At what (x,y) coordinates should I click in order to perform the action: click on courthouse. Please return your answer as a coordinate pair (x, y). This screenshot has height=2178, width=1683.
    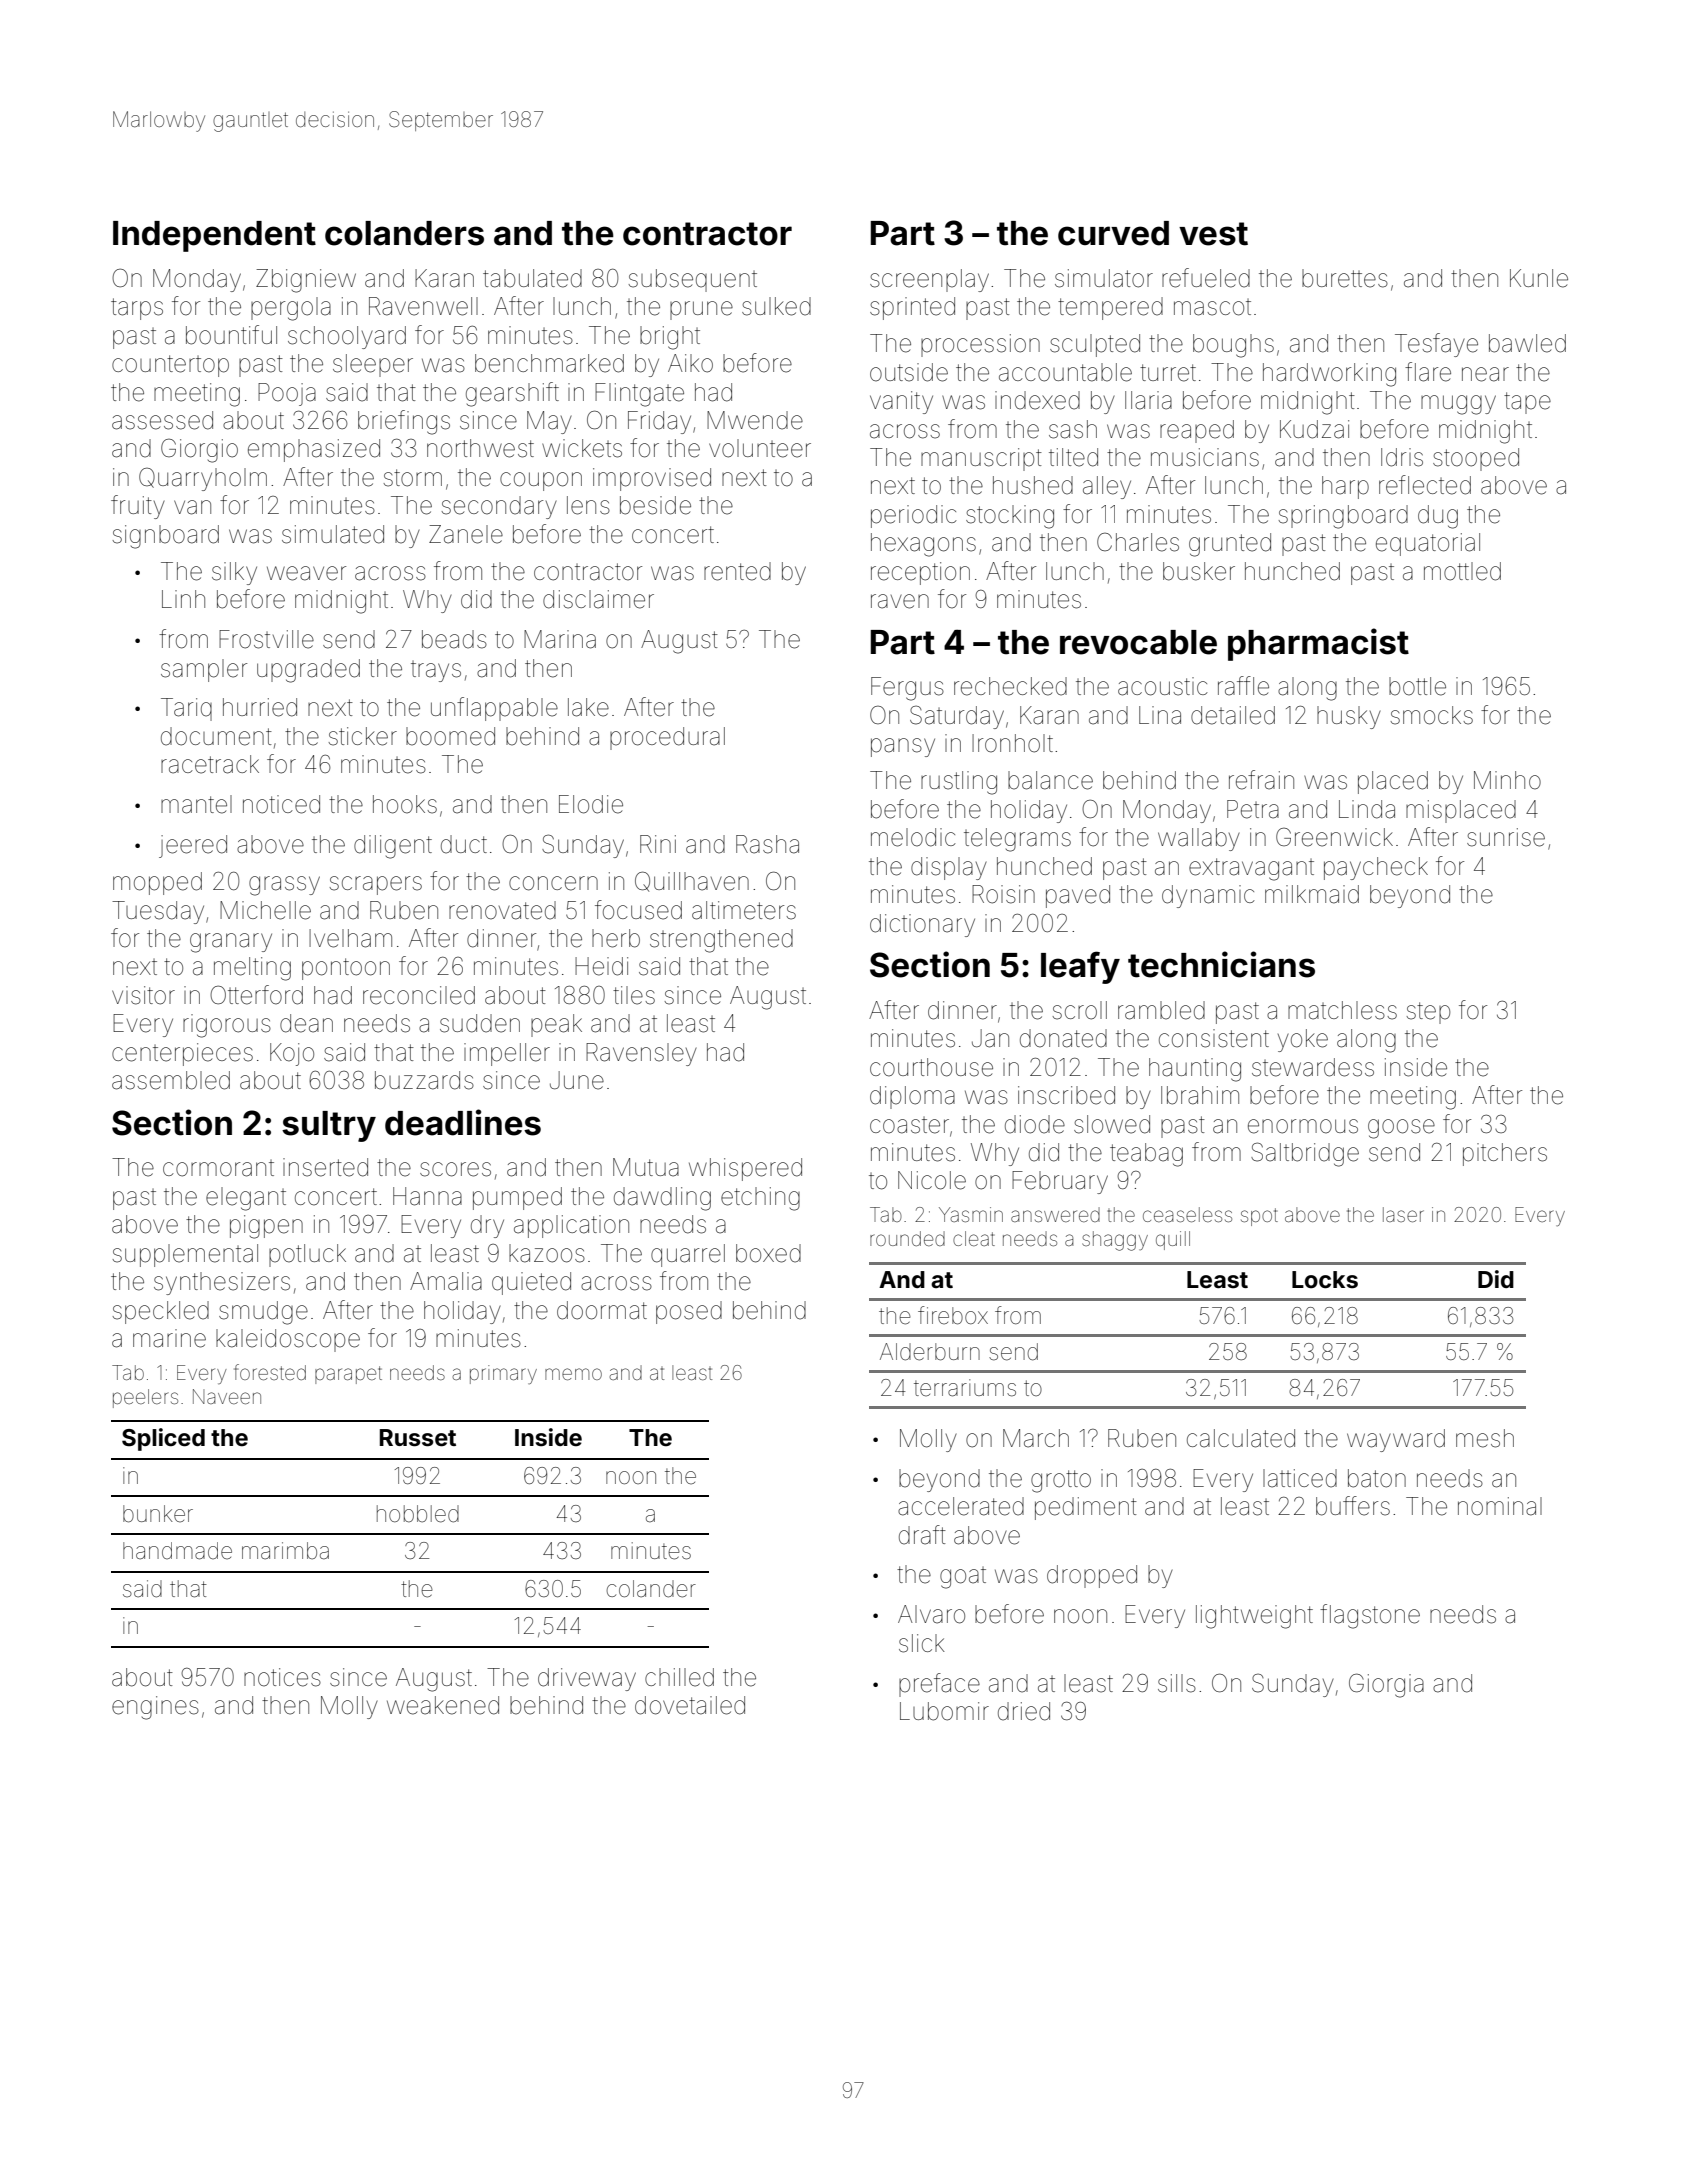
    Looking at the image, I should click on (931, 1067).
